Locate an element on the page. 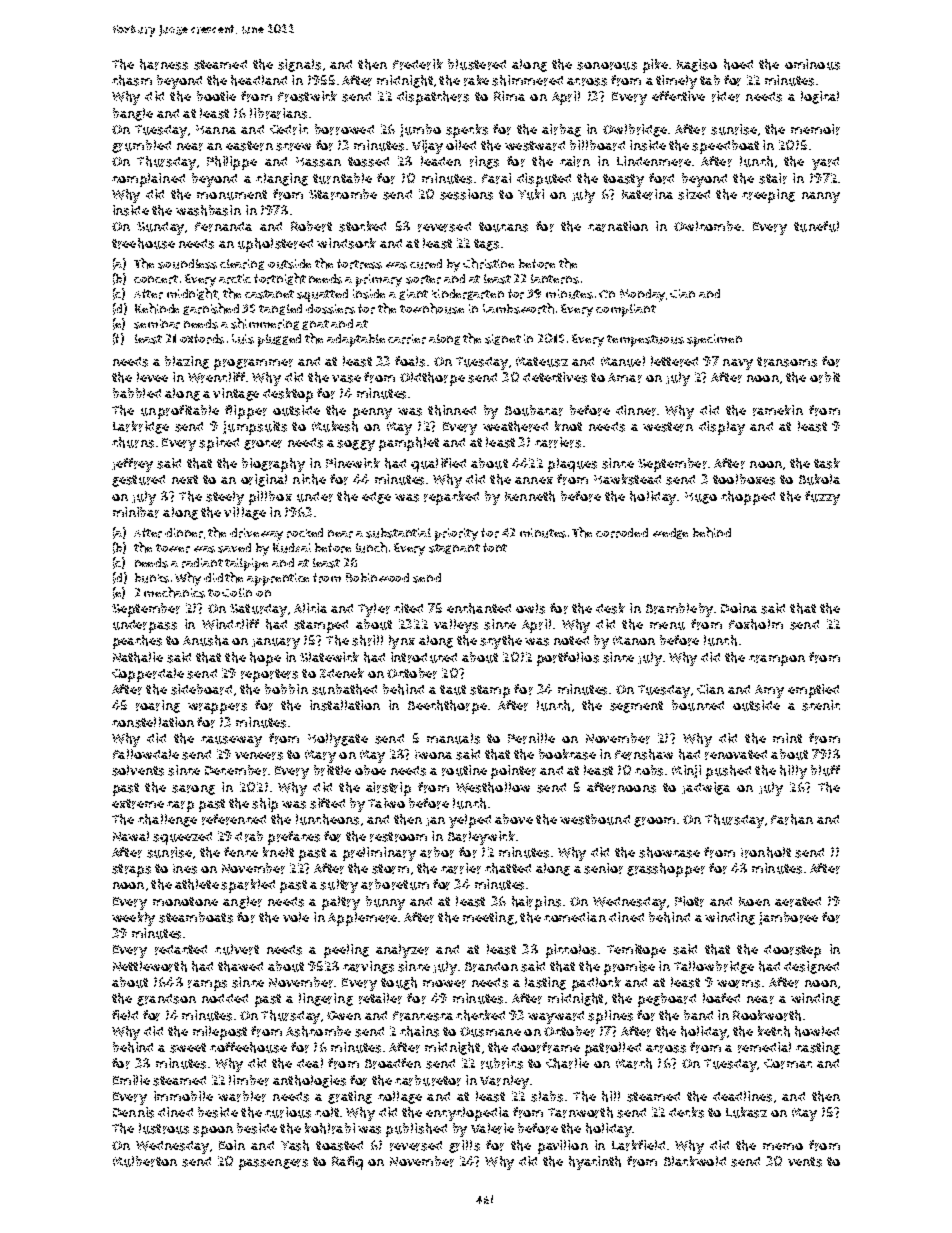 Image resolution: width=952 pixels, height=1233 pixels. driveway is located at coordinates (256, 534).
